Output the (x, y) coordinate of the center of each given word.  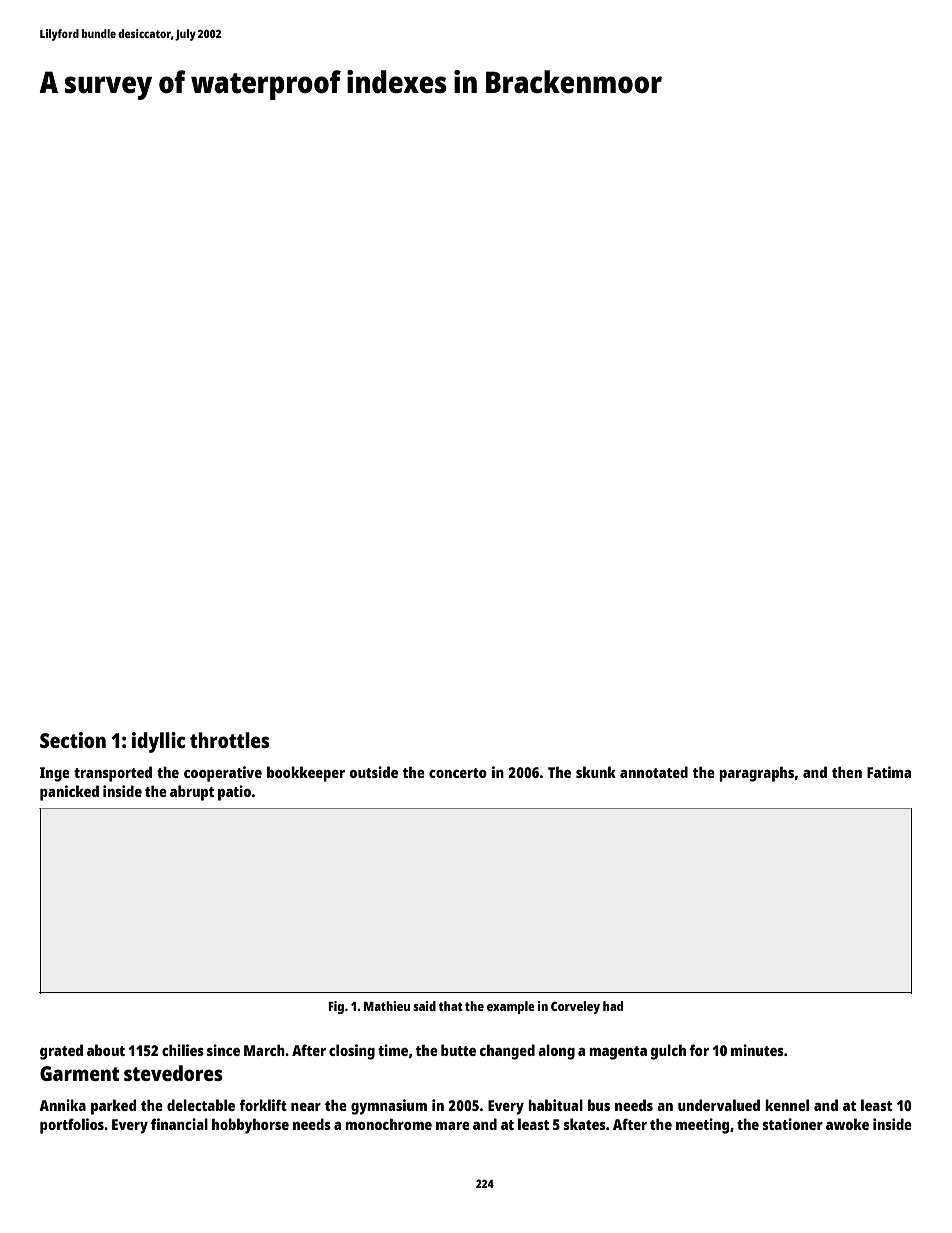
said (424, 1006)
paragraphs (756, 774)
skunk (596, 772)
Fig (336, 1007)
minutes (757, 1050)
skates (584, 1124)
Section (73, 740)
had (613, 1006)
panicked (69, 793)
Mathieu (387, 1006)
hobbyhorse (250, 1126)
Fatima (889, 772)
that (451, 1006)
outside (374, 772)
